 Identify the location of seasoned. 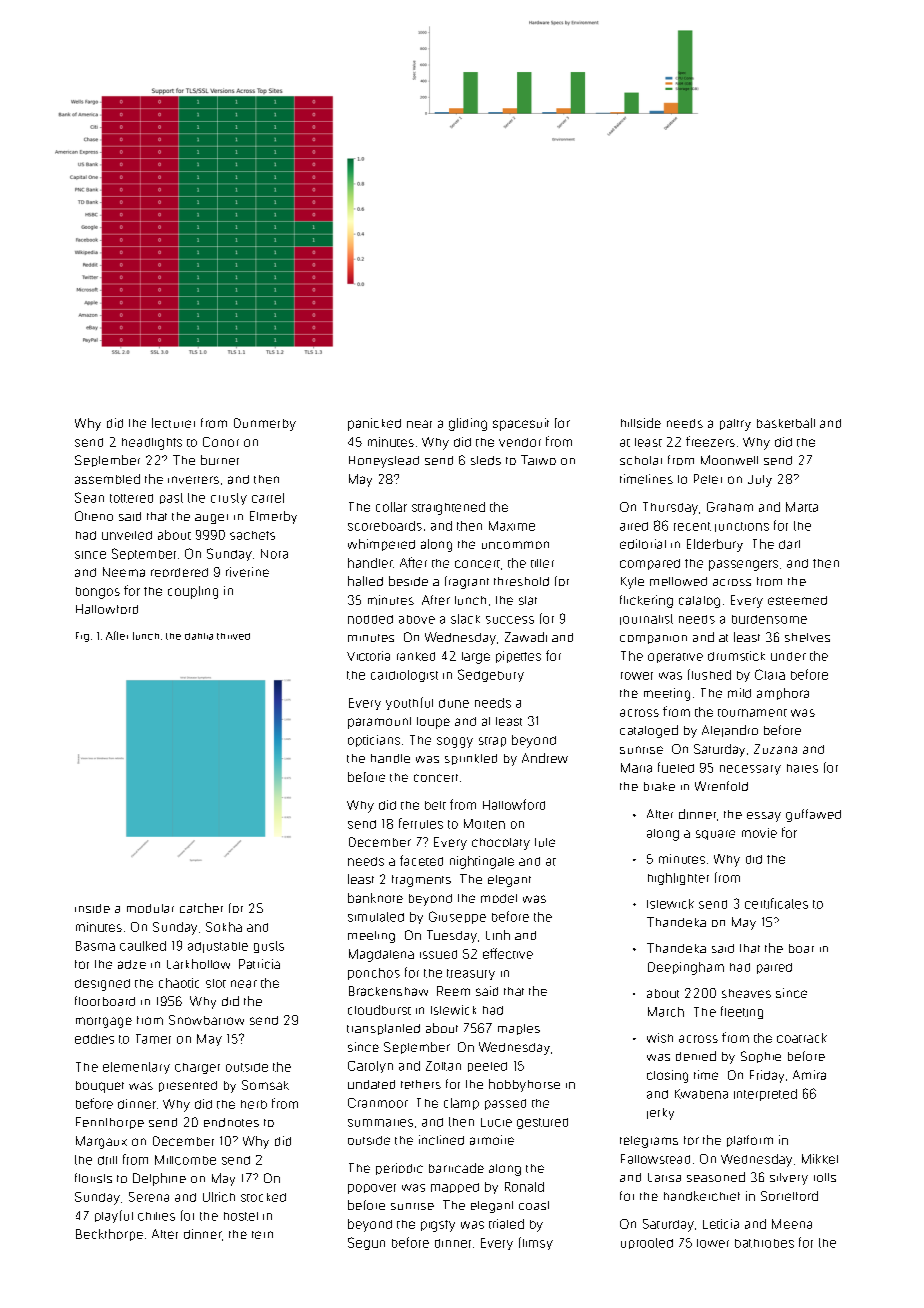
(716, 1177).
